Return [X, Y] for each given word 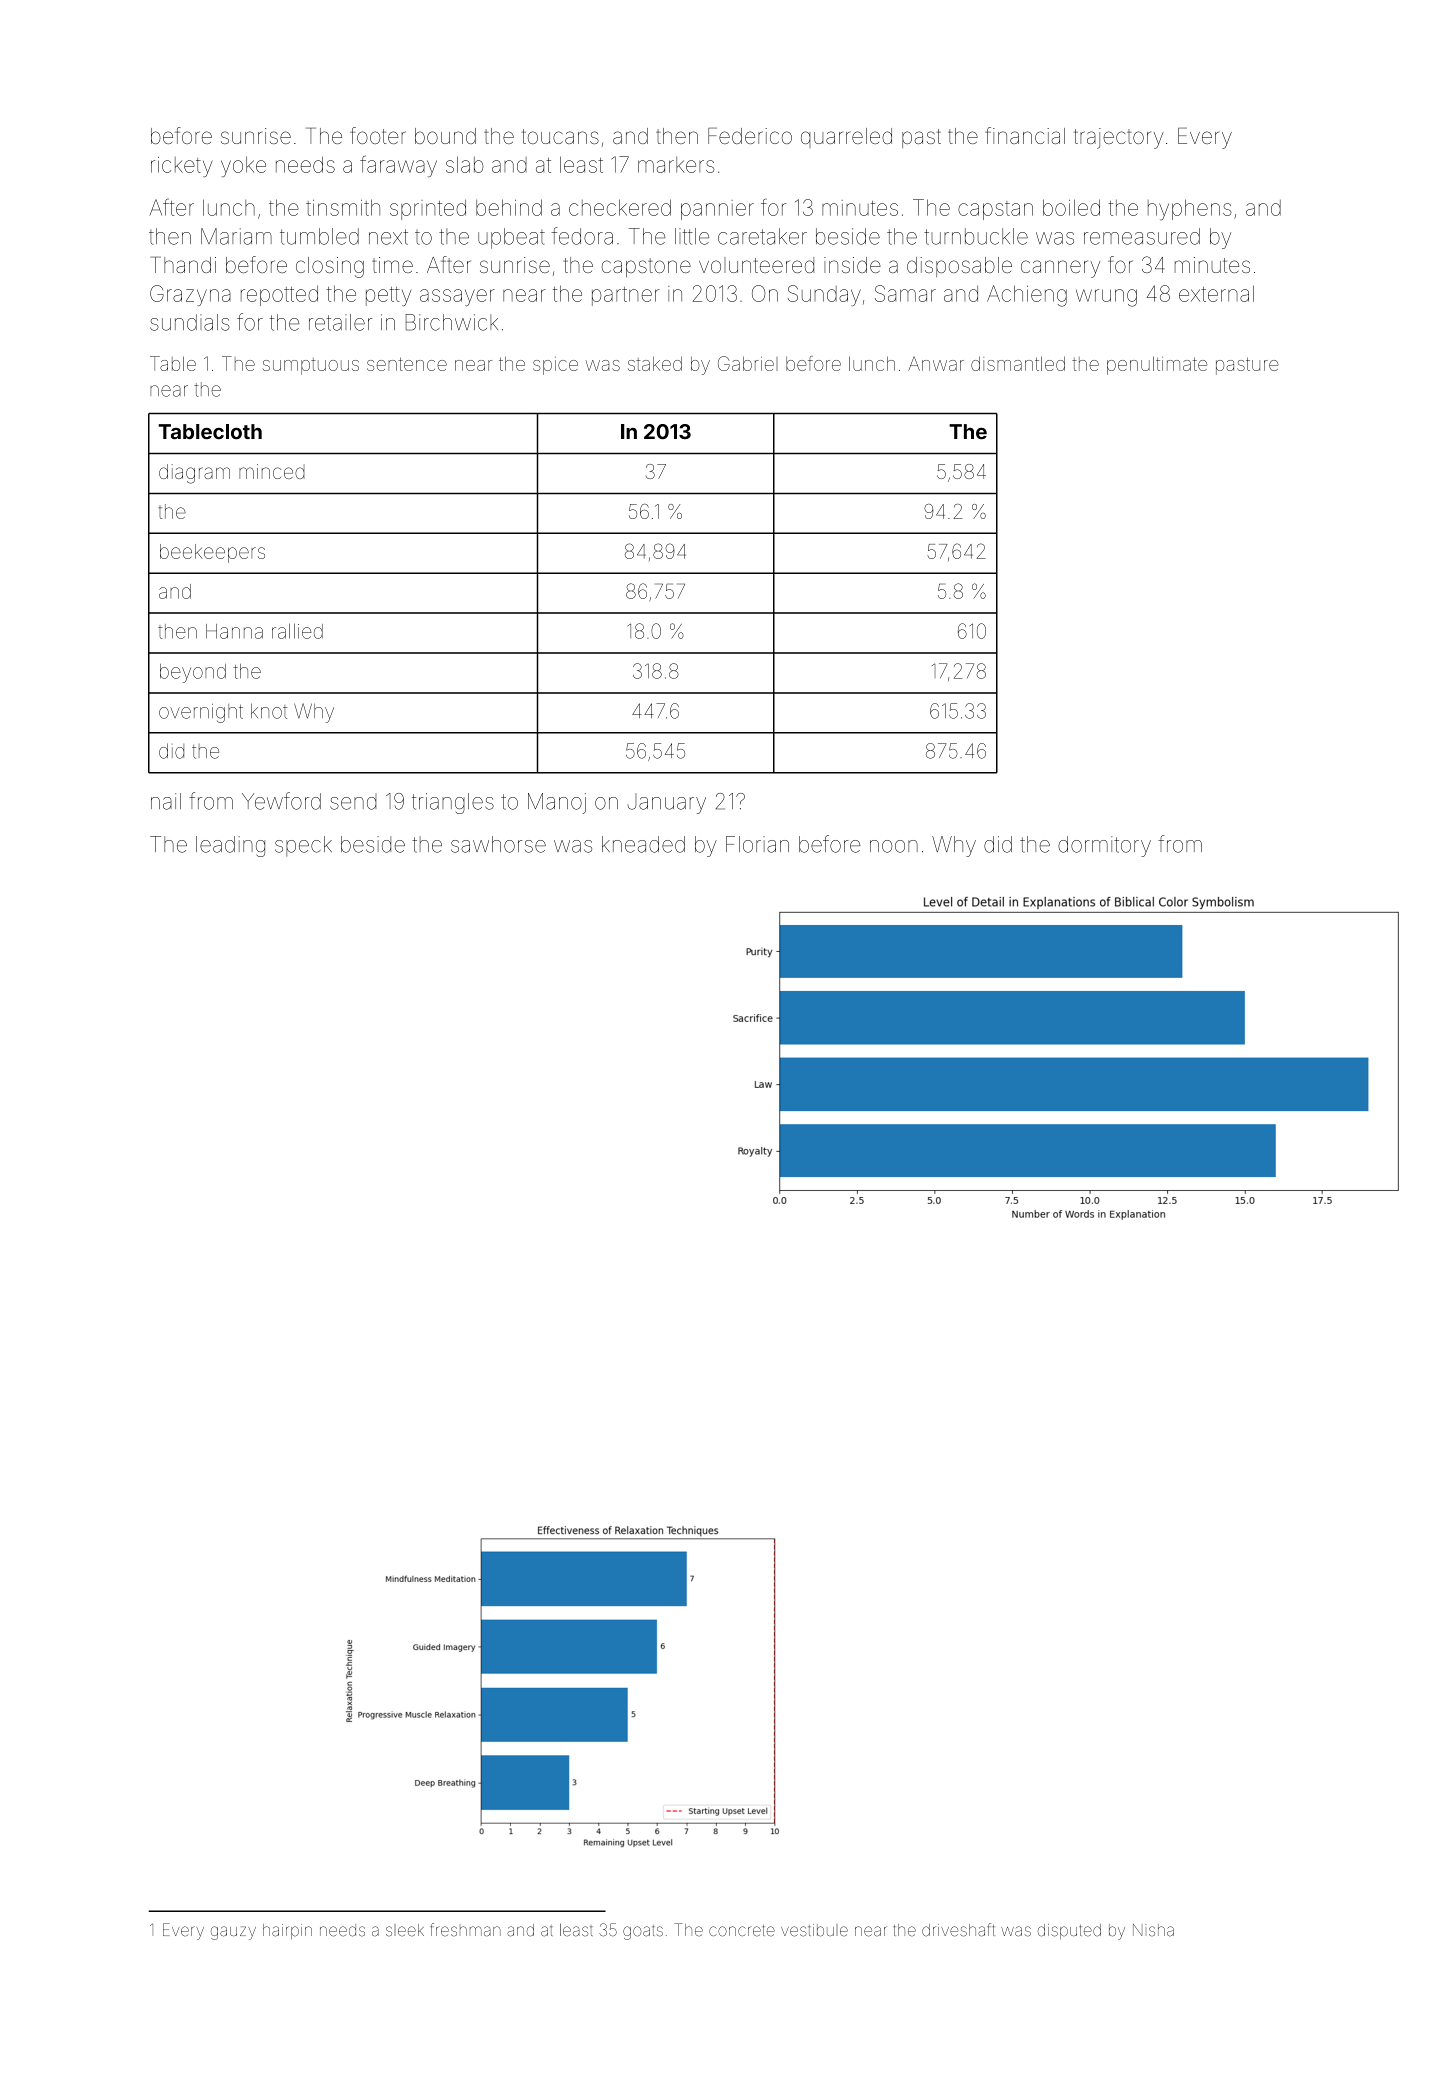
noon [894, 846]
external [1216, 293]
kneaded [643, 844]
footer [378, 135]
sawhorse [498, 844]
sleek [405, 1930]
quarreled [846, 138]
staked [655, 364]
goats [643, 1932]
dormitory [1104, 846]
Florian [757, 844]
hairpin [287, 1931]
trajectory [1119, 138]
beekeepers [212, 553]
